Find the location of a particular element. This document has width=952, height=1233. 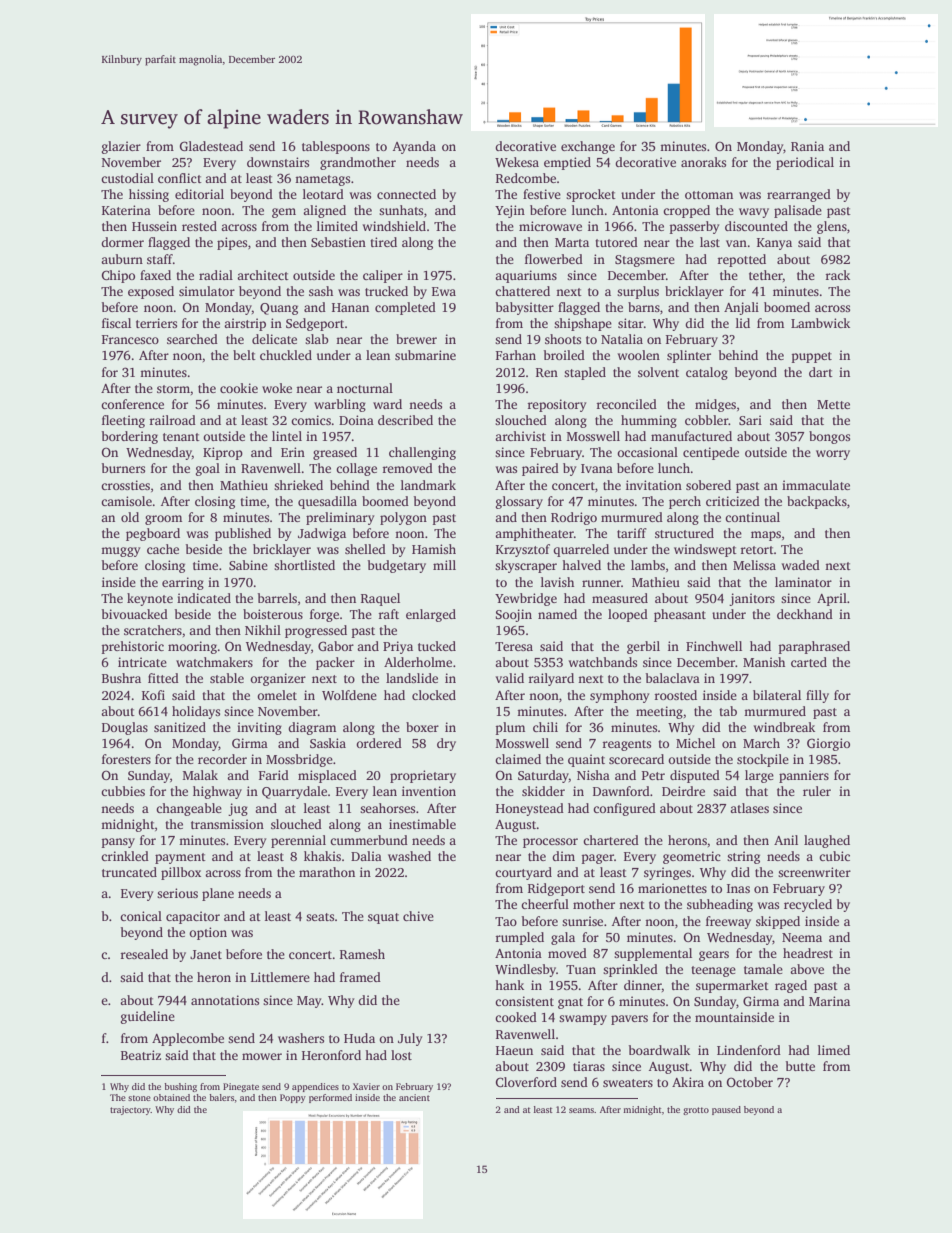

seams is located at coordinates (581, 1110).
